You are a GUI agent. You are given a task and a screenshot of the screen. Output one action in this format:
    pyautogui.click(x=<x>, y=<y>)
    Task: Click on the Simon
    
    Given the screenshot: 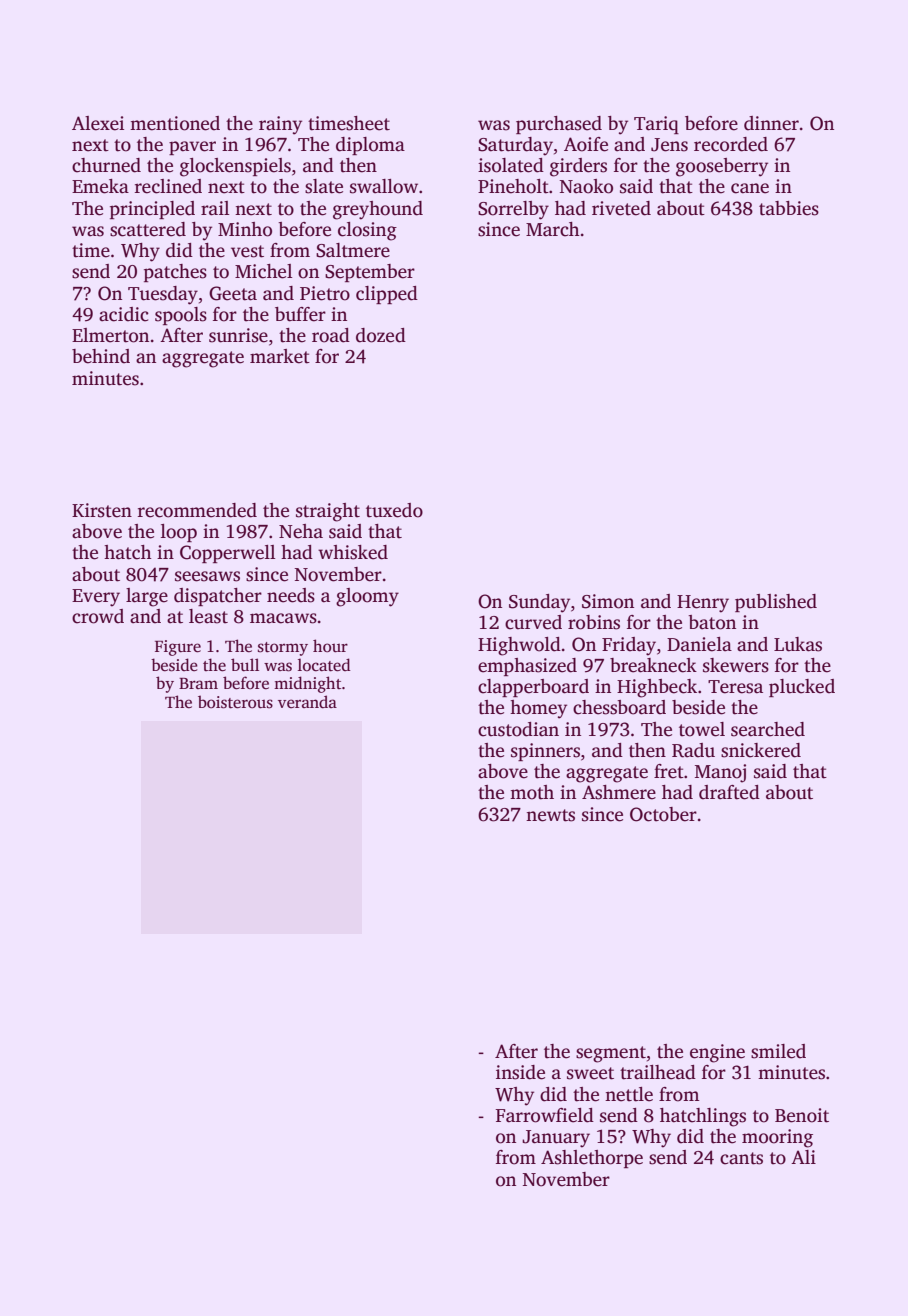 What is the action you would take?
    pyautogui.click(x=608, y=601)
